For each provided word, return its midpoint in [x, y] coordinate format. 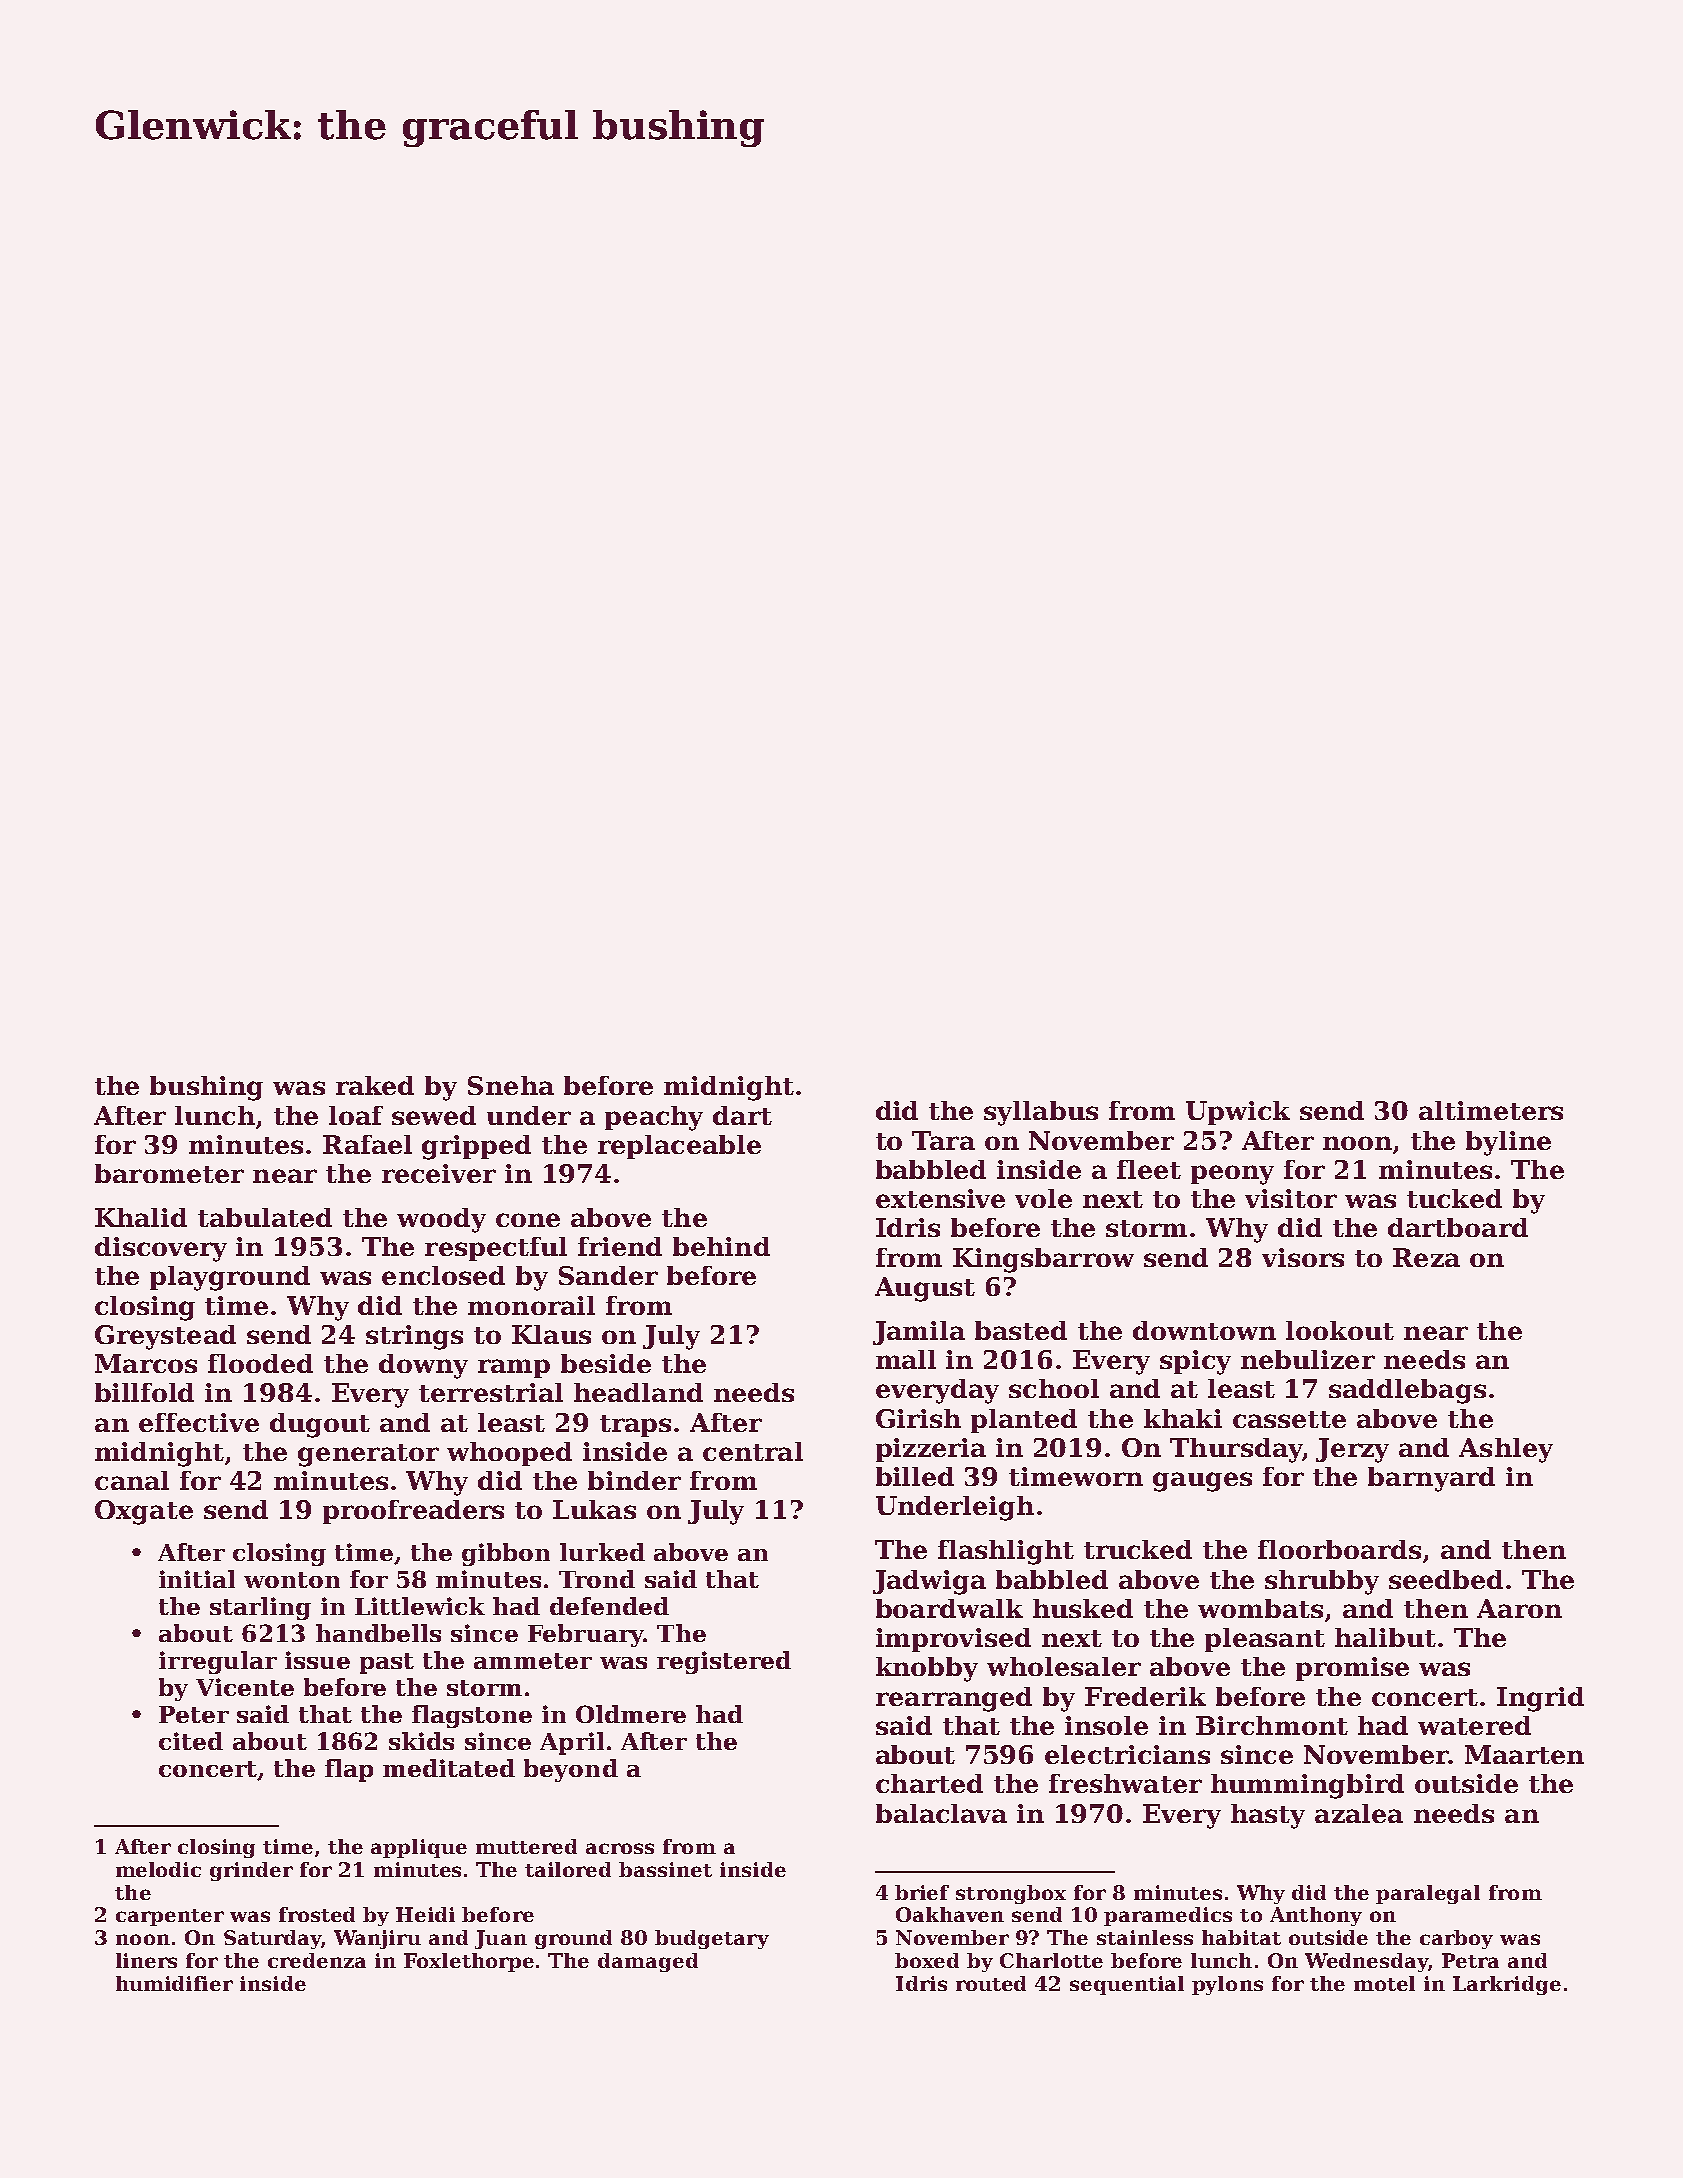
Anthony [1316, 1916]
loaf [356, 1115]
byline [1508, 1143]
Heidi [425, 1914]
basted [1021, 1330]
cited [191, 1741]
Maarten [1524, 1754]
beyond [571, 1770]
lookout [1340, 1330]
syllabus [1041, 1113]
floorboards [1339, 1549]
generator [368, 1455]
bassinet [665, 1869]
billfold [144, 1392]
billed [915, 1476]
